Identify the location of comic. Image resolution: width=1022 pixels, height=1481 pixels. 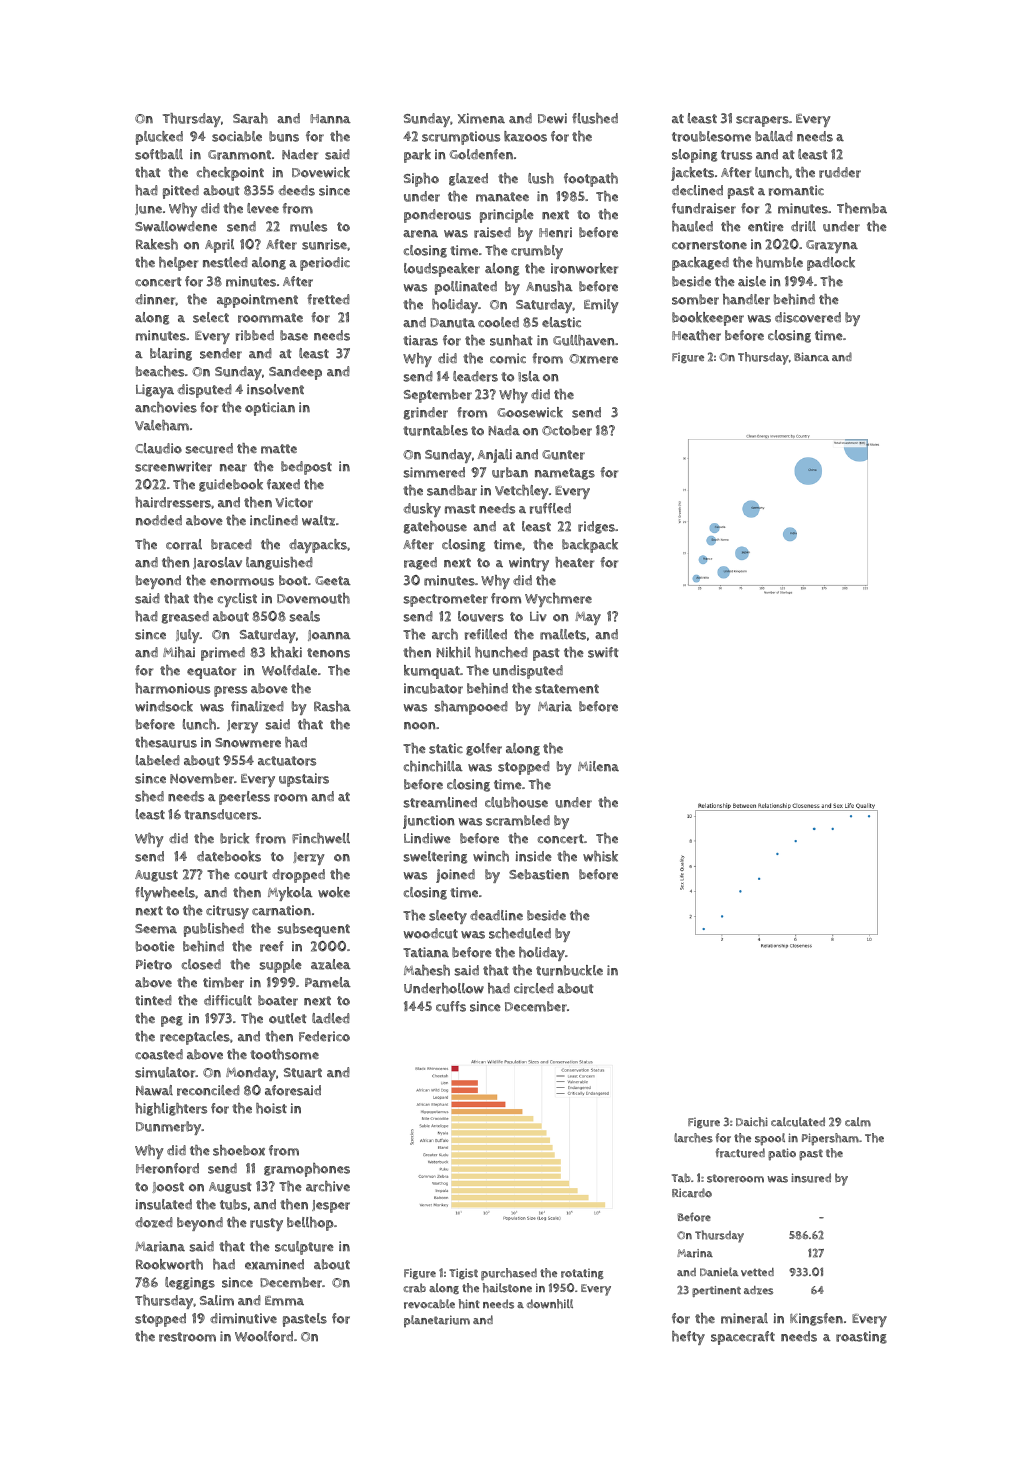
(508, 358).
